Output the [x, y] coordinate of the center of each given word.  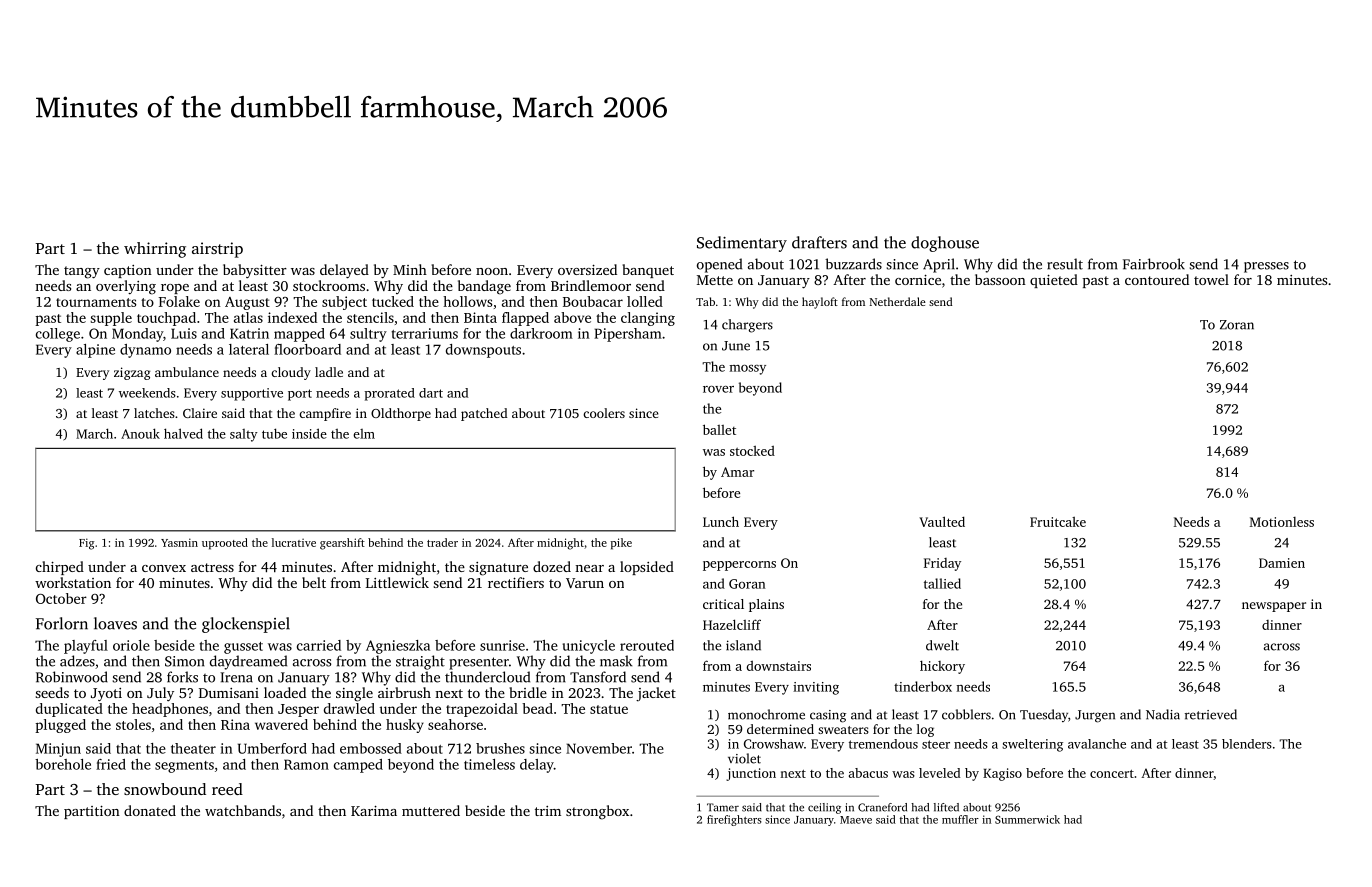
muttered [431, 810]
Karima [374, 811]
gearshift [342, 544]
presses [1266, 267]
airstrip [217, 250]
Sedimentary [742, 244]
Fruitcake [1058, 522]
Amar [737, 472]
